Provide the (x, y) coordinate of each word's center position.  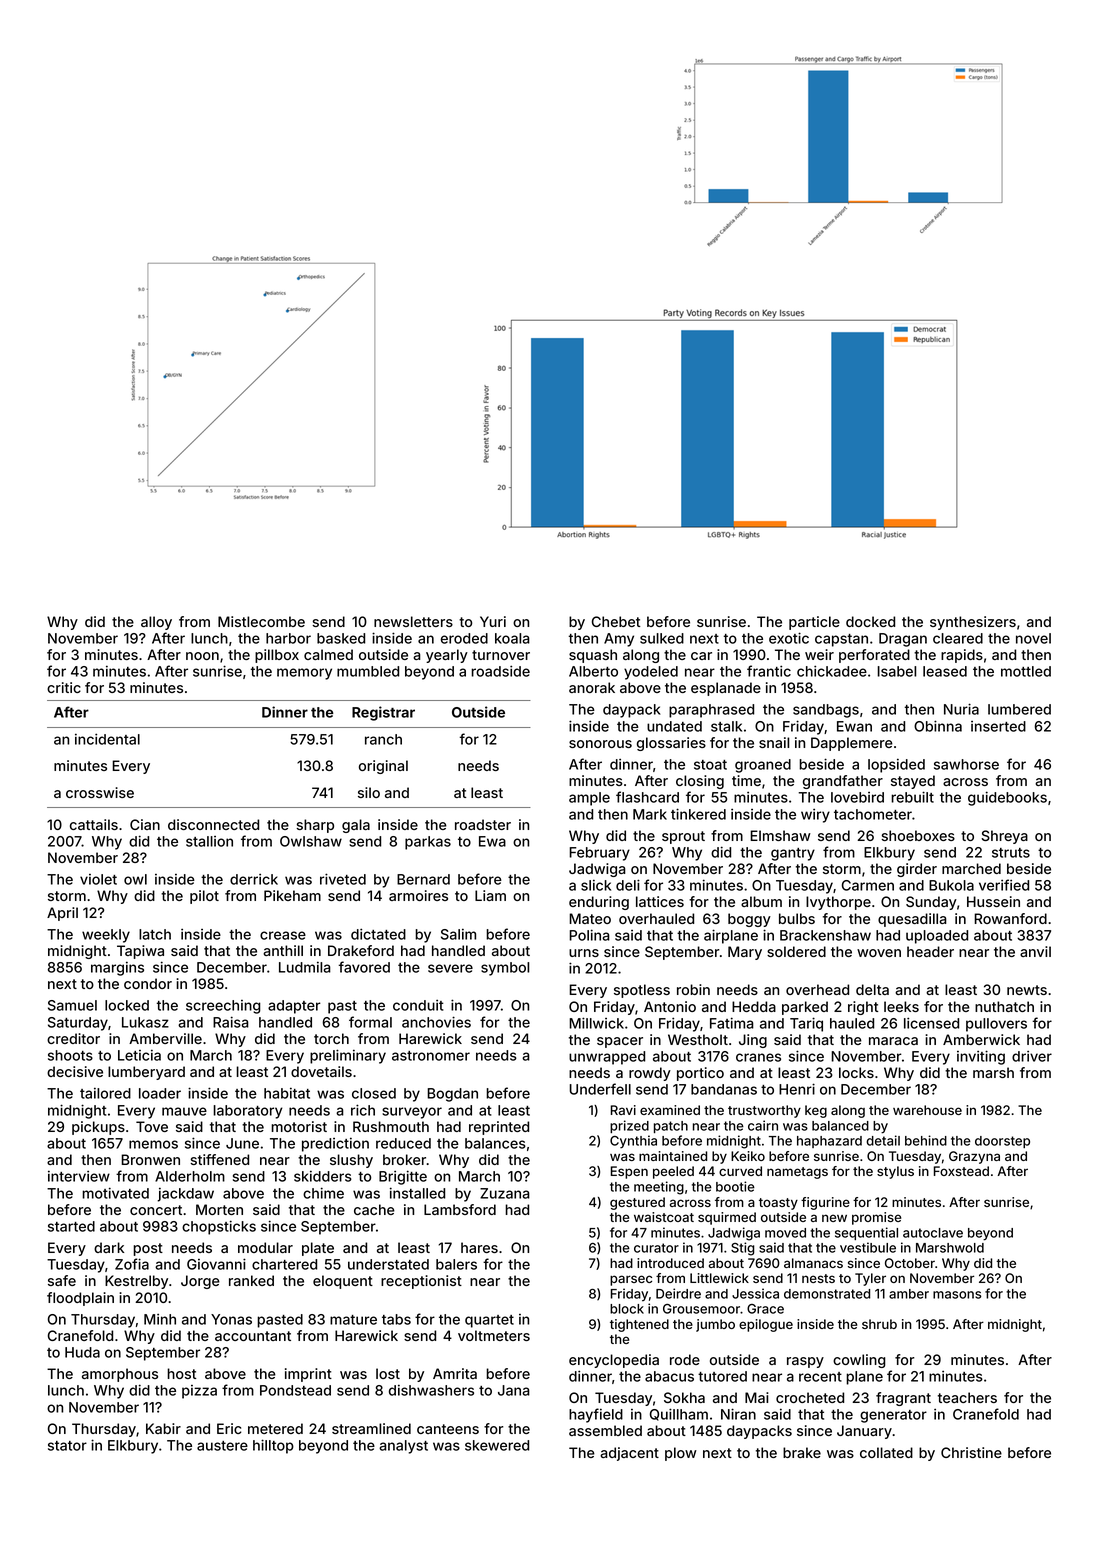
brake (802, 1452)
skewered (497, 1445)
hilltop (273, 1446)
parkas (428, 843)
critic (64, 687)
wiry (815, 816)
